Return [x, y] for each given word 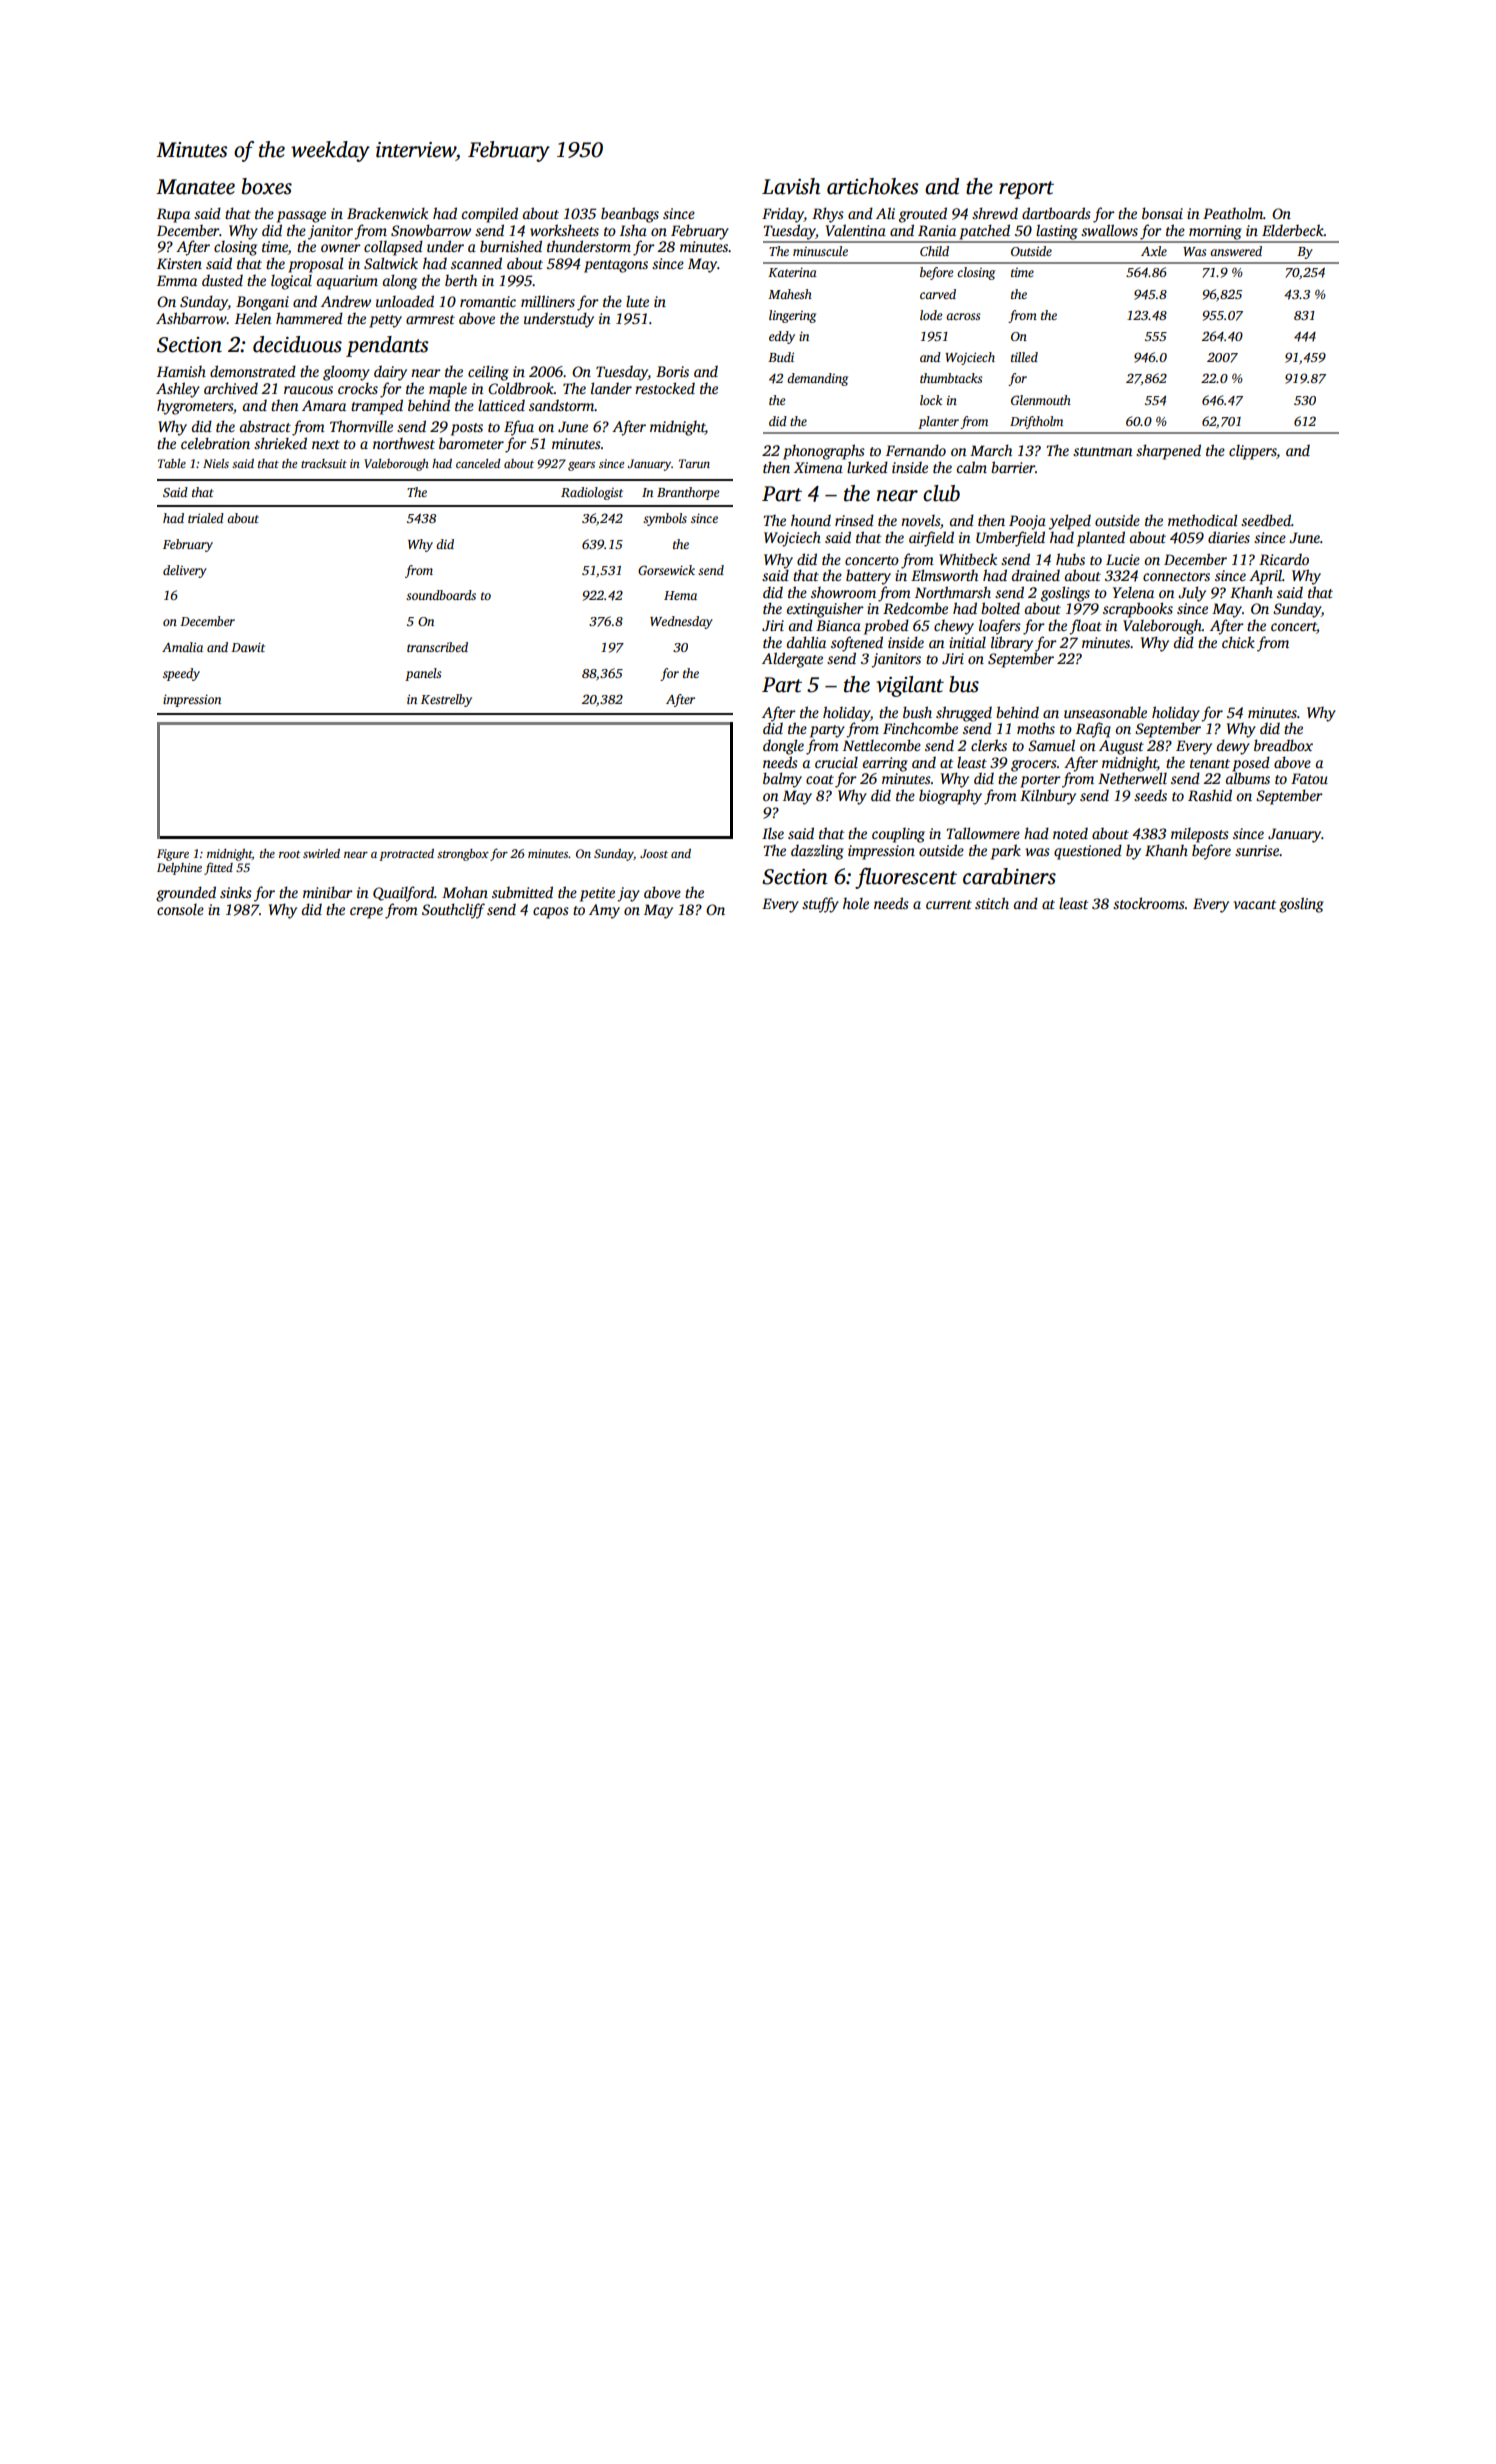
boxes [267, 186]
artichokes [873, 186]
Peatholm [1233, 213]
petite [597, 894]
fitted [218, 868]
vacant [1255, 904]
